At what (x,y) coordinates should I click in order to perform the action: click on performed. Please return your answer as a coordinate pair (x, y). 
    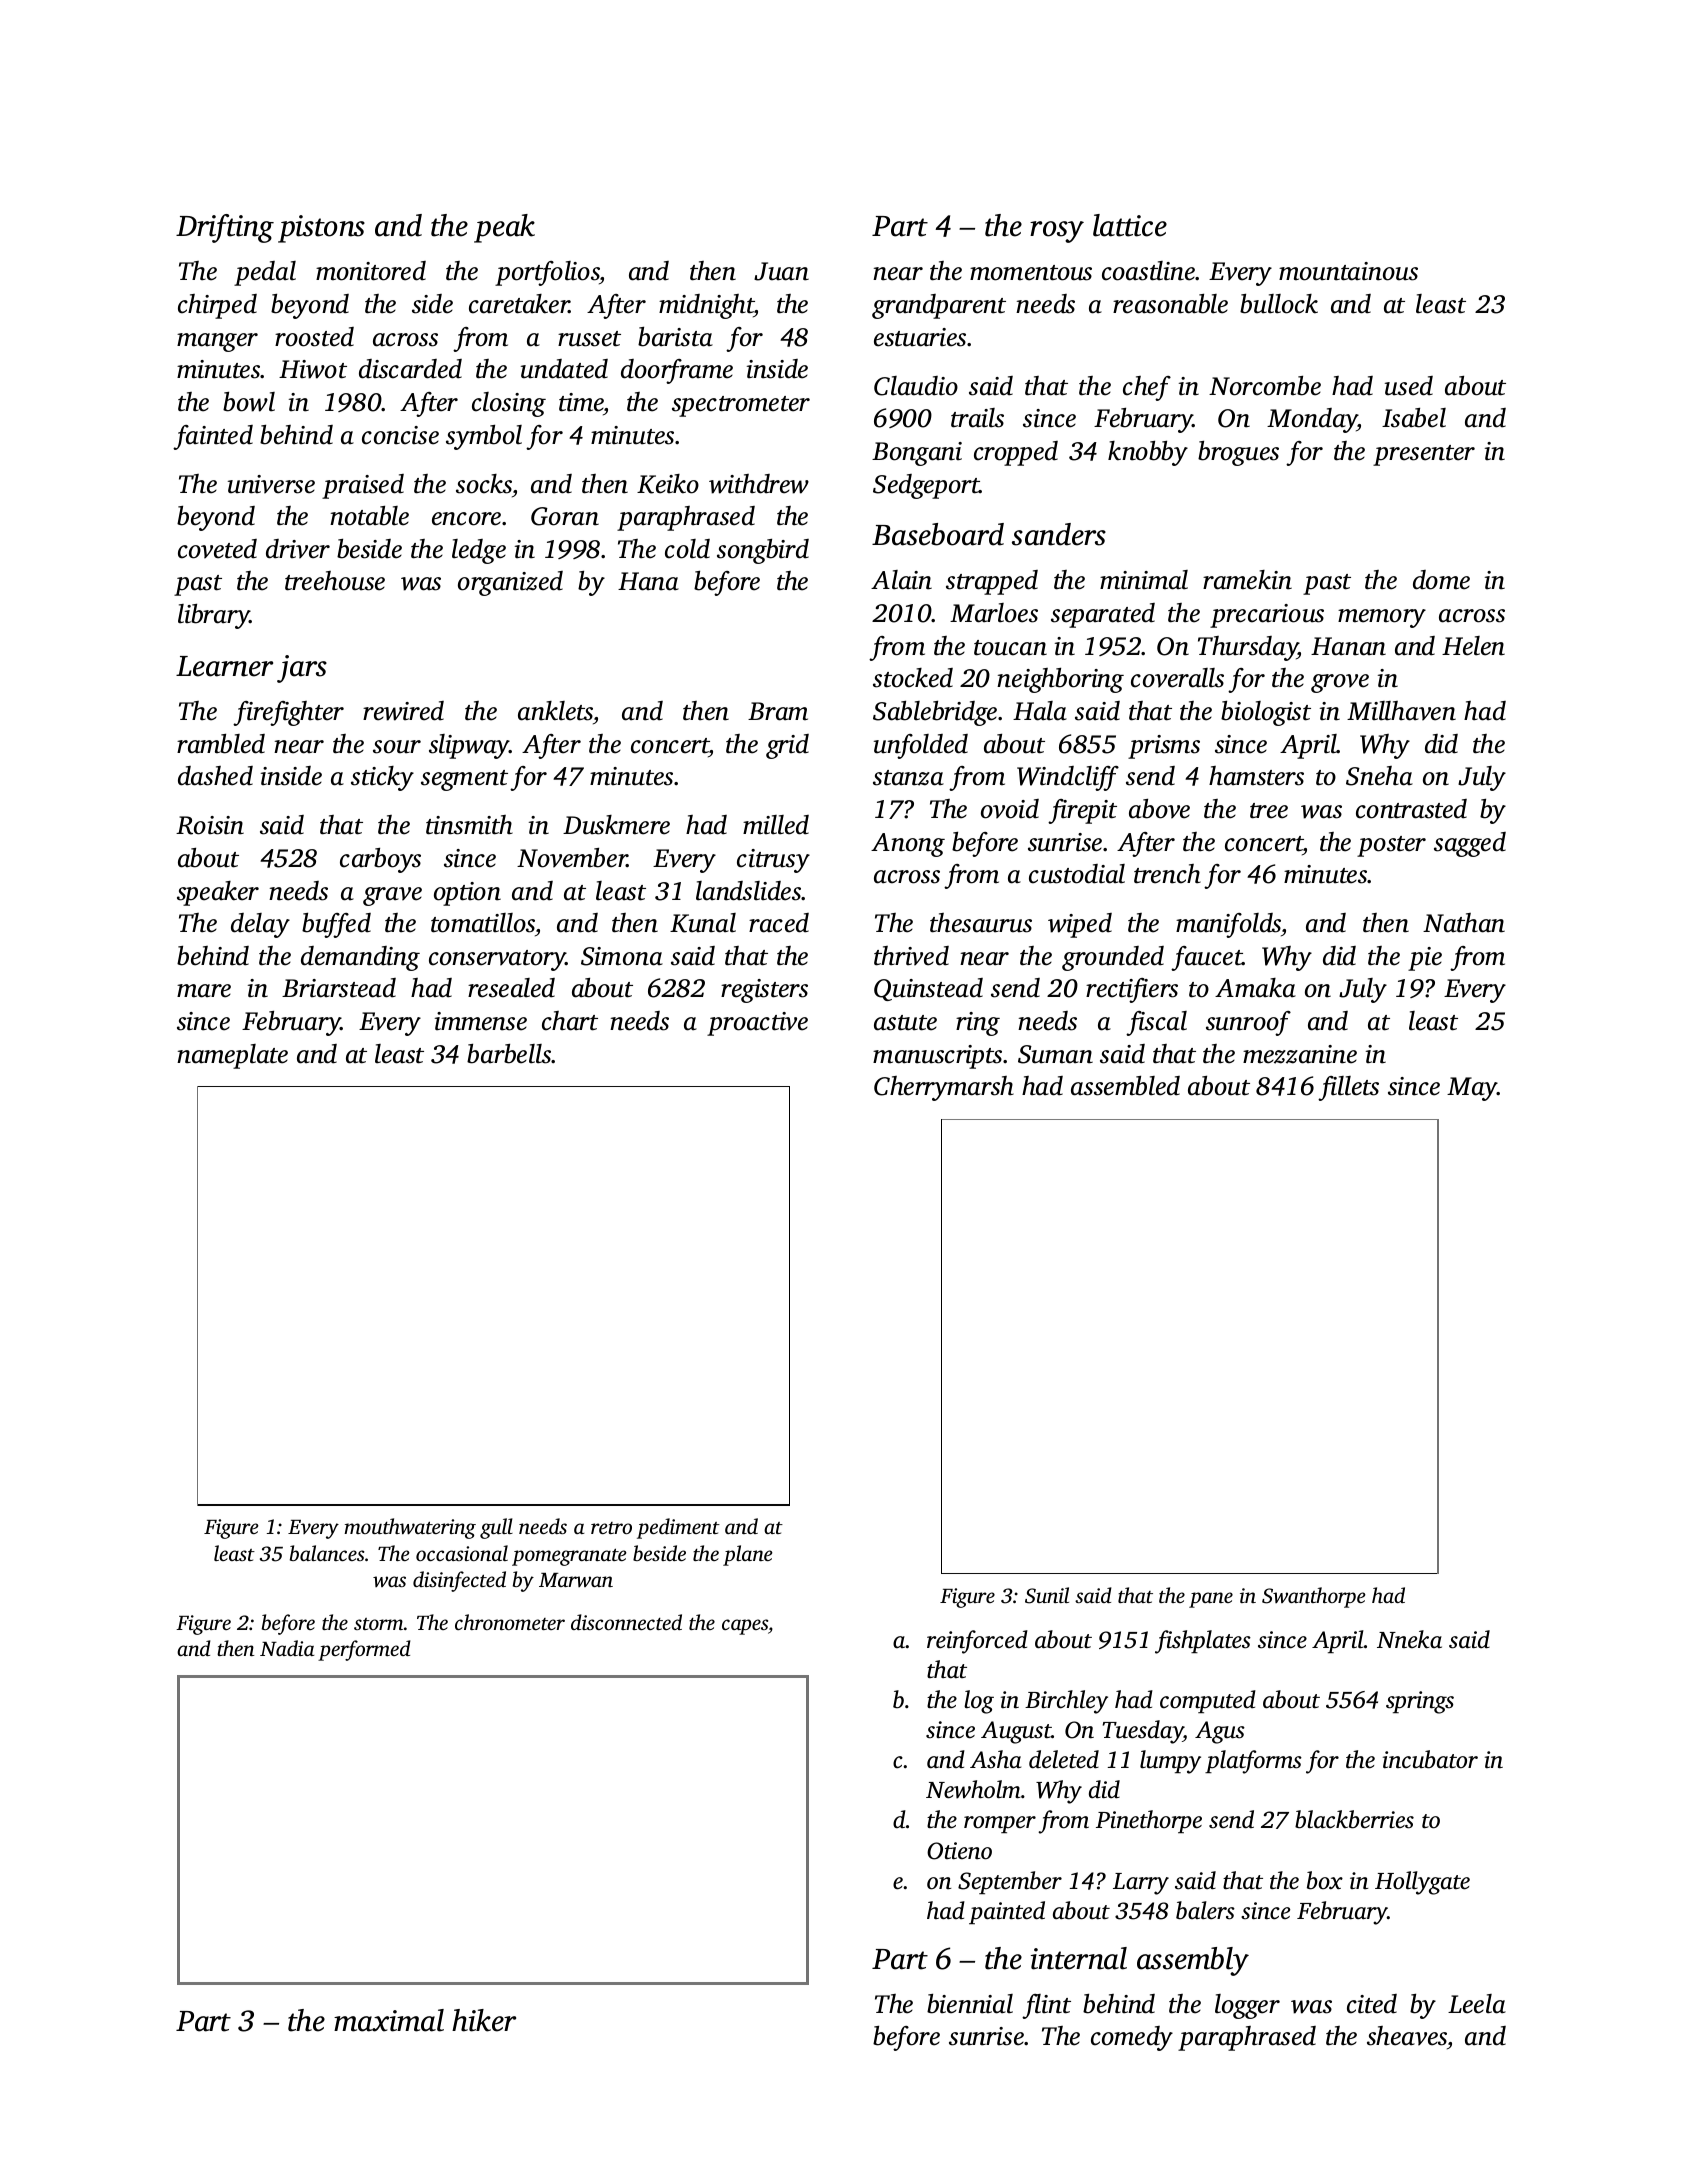
    Looking at the image, I should click on (364, 1650).
